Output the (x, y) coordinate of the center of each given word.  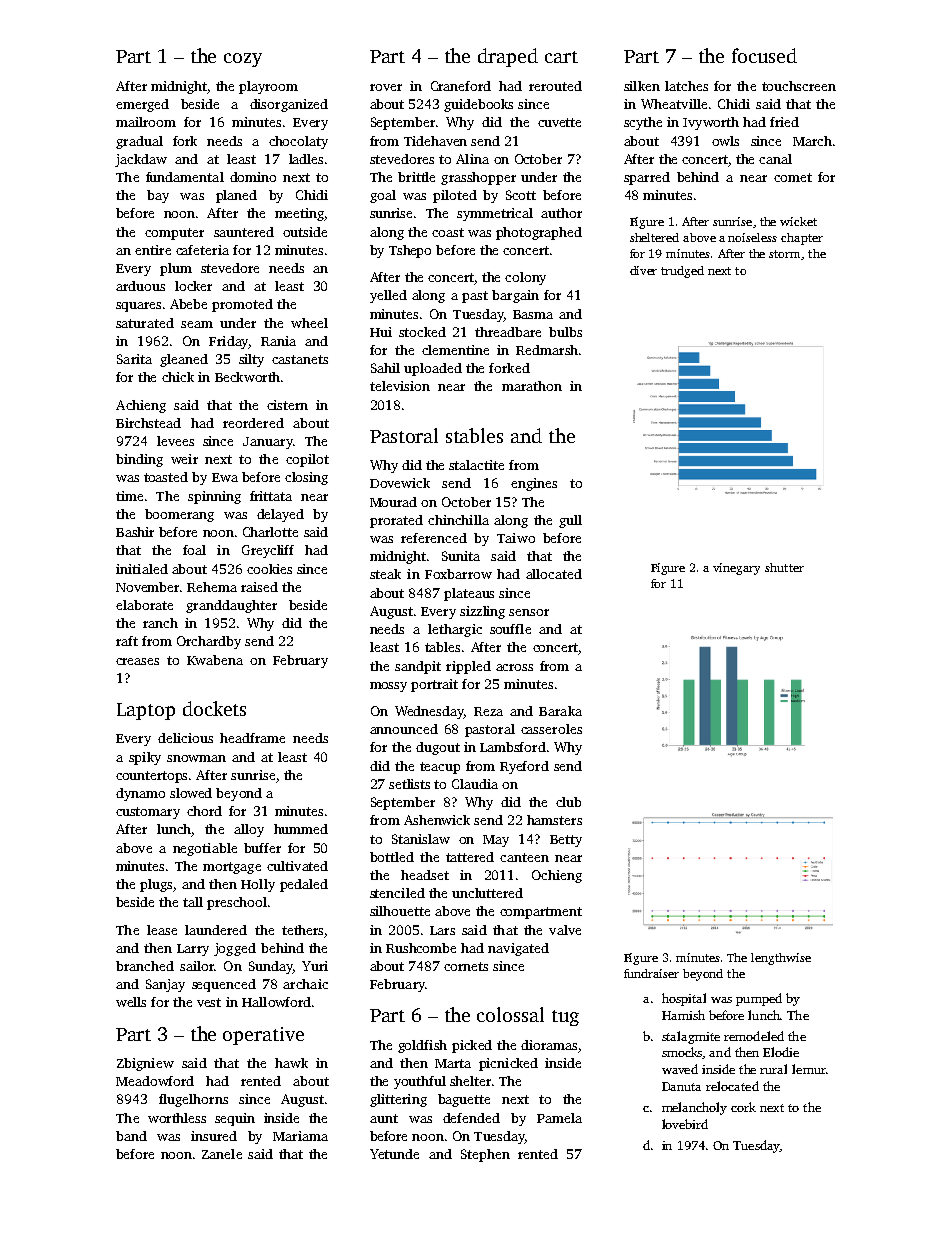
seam (197, 324)
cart (561, 57)
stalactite (476, 465)
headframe (252, 738)
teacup (440, 768)
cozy (243, 60)
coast (448, 232)
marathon (532, 386)
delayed (280, 515)
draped (508, 57)
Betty (566, 841)
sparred (647, 178)
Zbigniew (145, 1064)
